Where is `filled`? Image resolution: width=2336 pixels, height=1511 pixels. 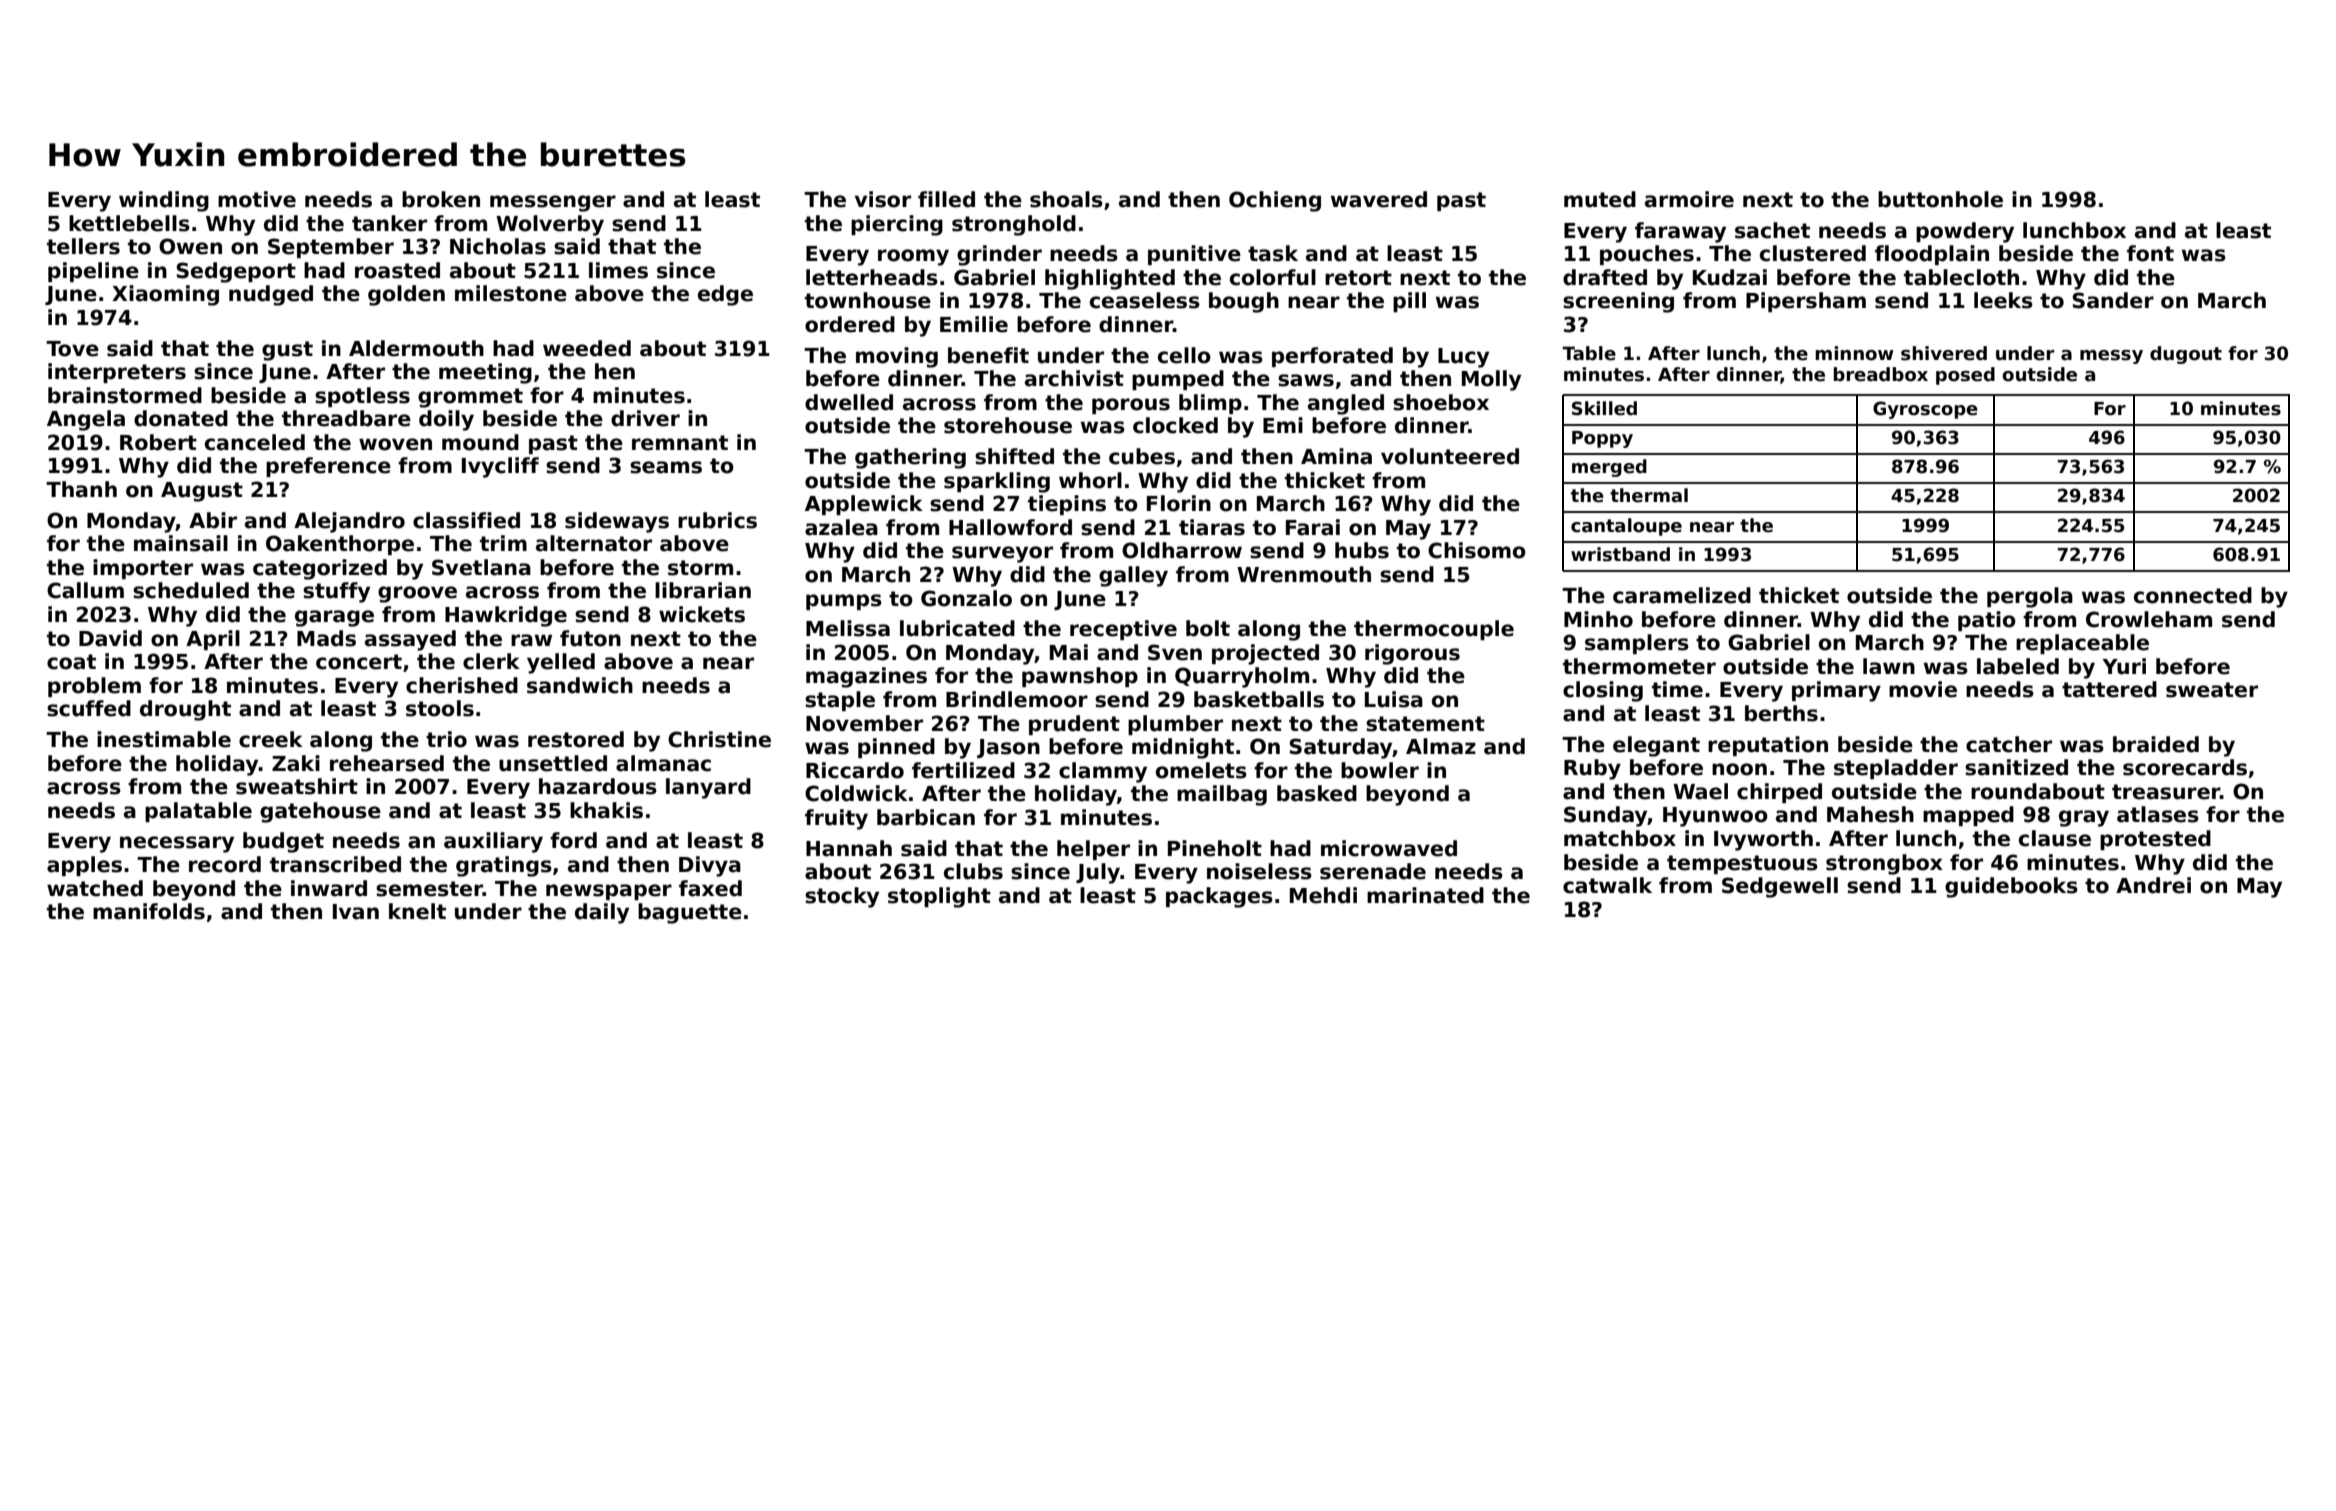
filled is located at coordinates (946, 199).
